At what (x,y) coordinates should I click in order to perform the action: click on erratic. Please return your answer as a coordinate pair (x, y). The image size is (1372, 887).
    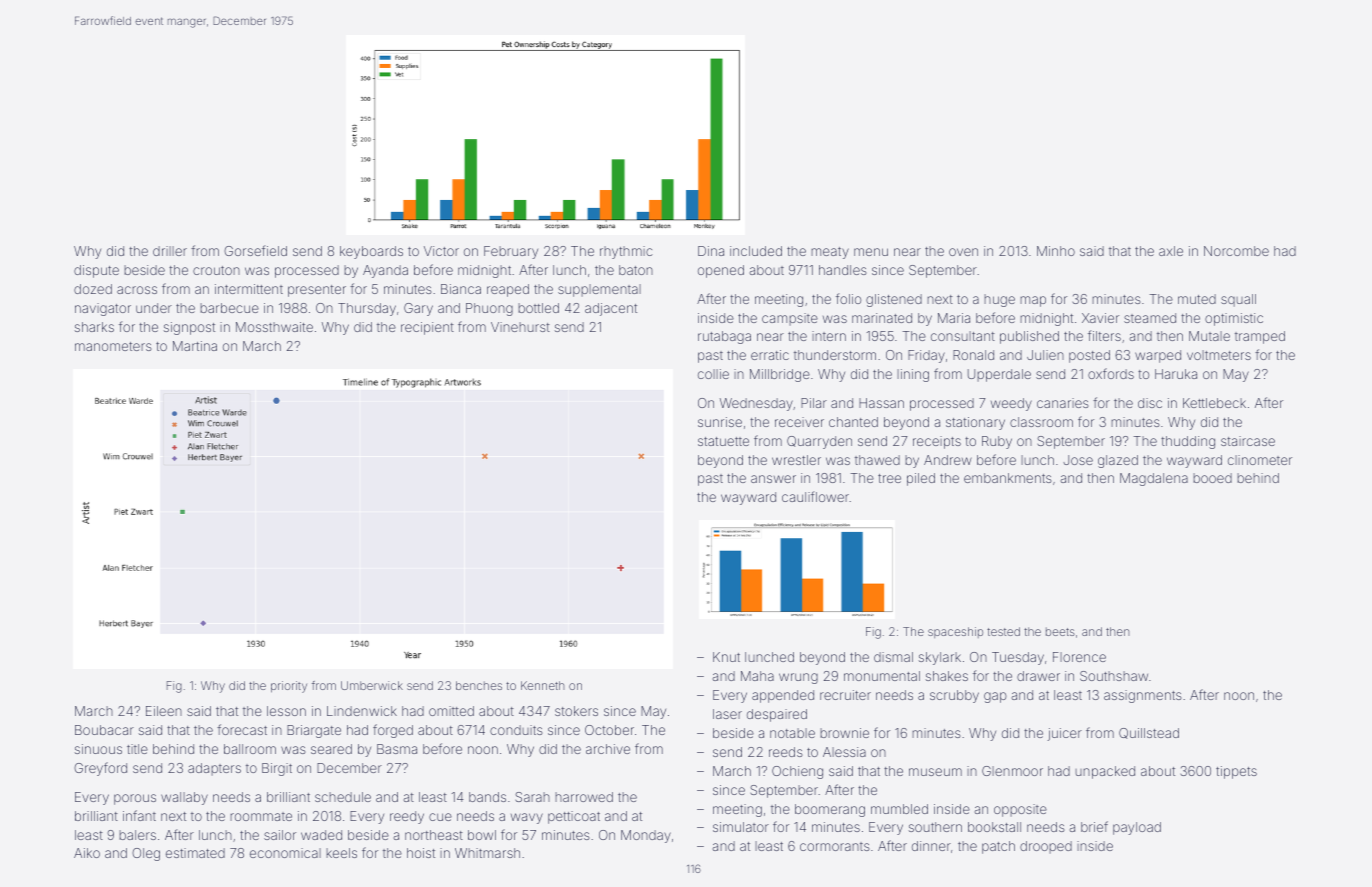
    Looking at the image, I should click on (770, 355).
